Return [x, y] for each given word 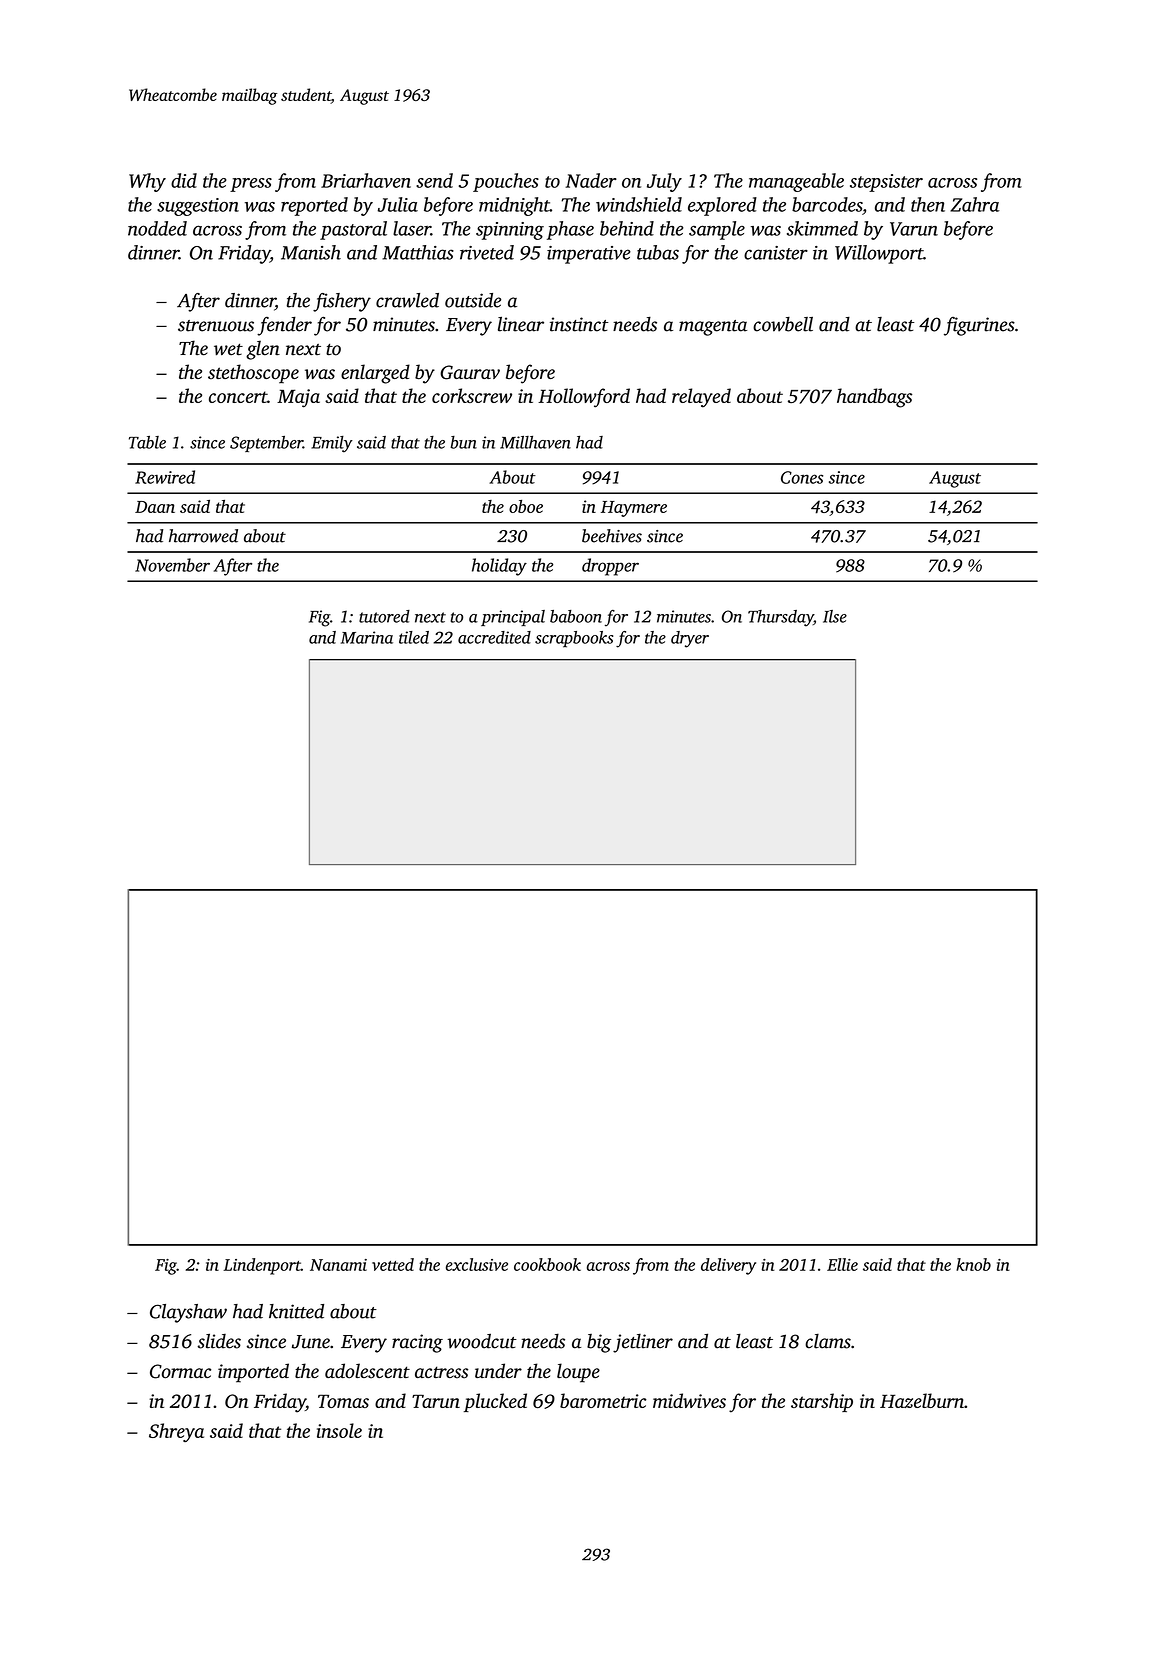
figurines [979, 326]
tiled [414, 637]
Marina [367, 637]
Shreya [176, 1432]
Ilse [835, 616]
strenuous [216, 326]
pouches [506, 182]
